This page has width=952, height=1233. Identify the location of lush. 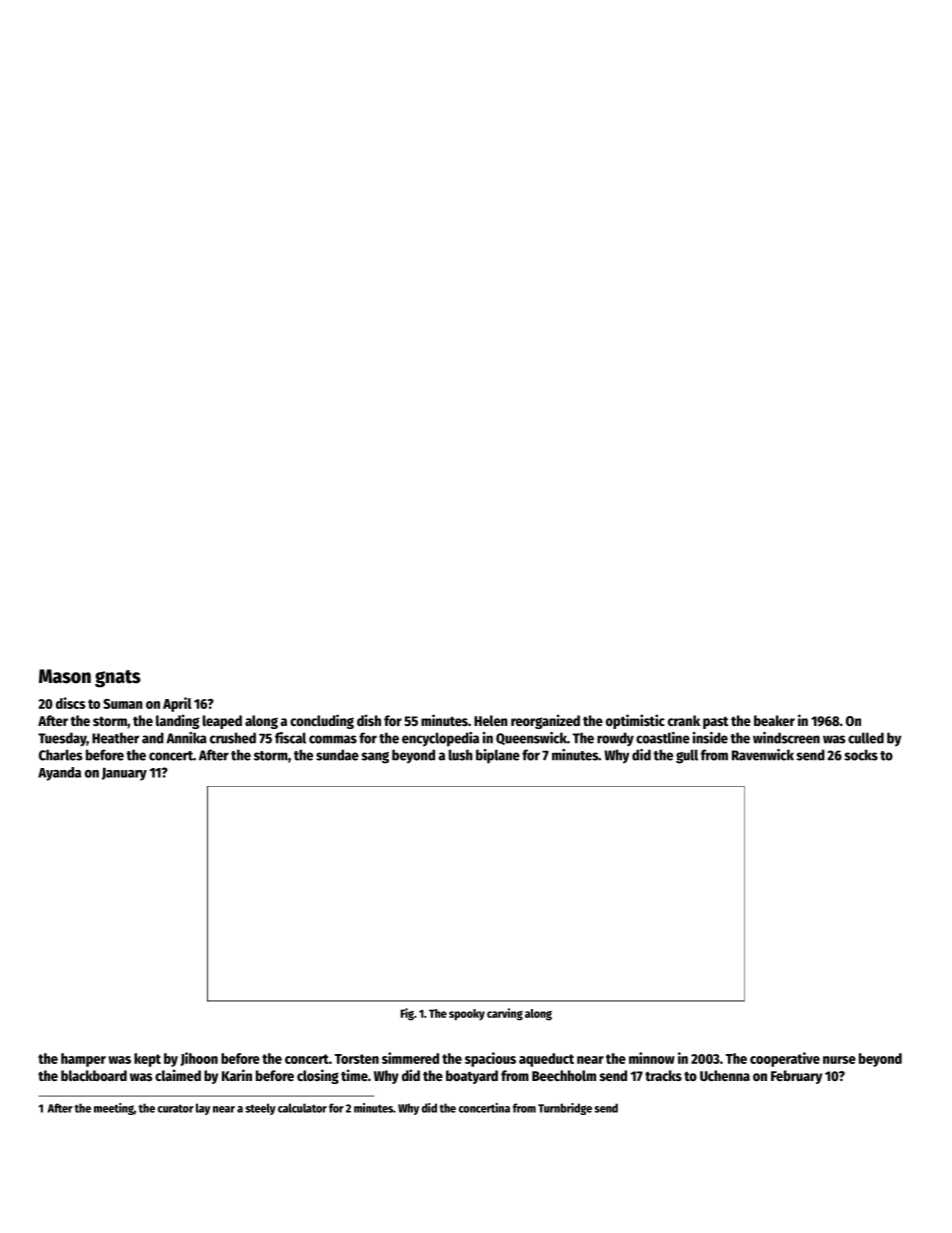
(461, 755).
